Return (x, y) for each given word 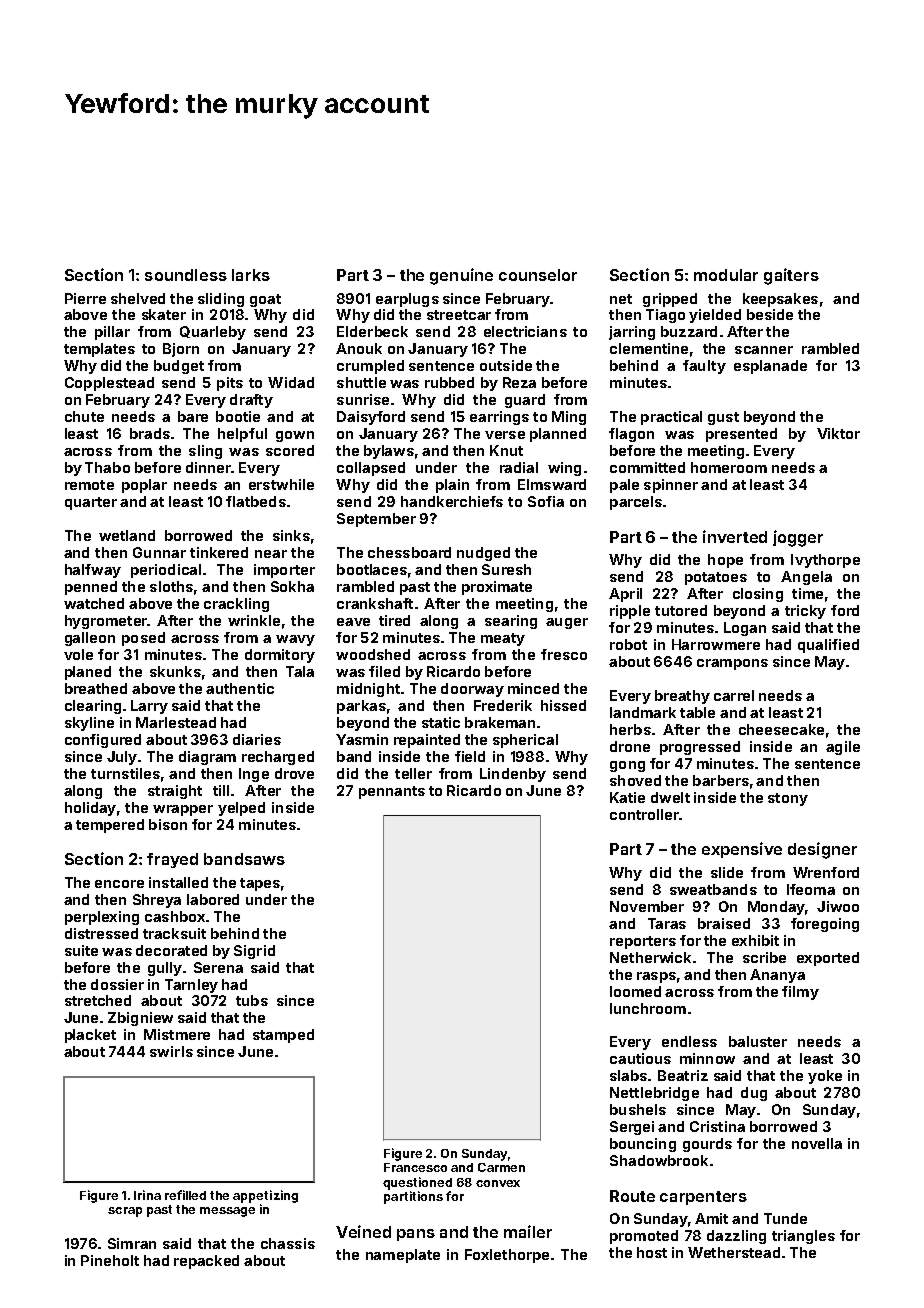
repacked (206, 1262)
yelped (241, 809)
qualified (828, 646)
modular (726, 275)
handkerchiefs (452, 501)
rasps (656, 977)
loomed (635, 991)
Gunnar (159, 552)
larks (251, 275)
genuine (461, 276)
